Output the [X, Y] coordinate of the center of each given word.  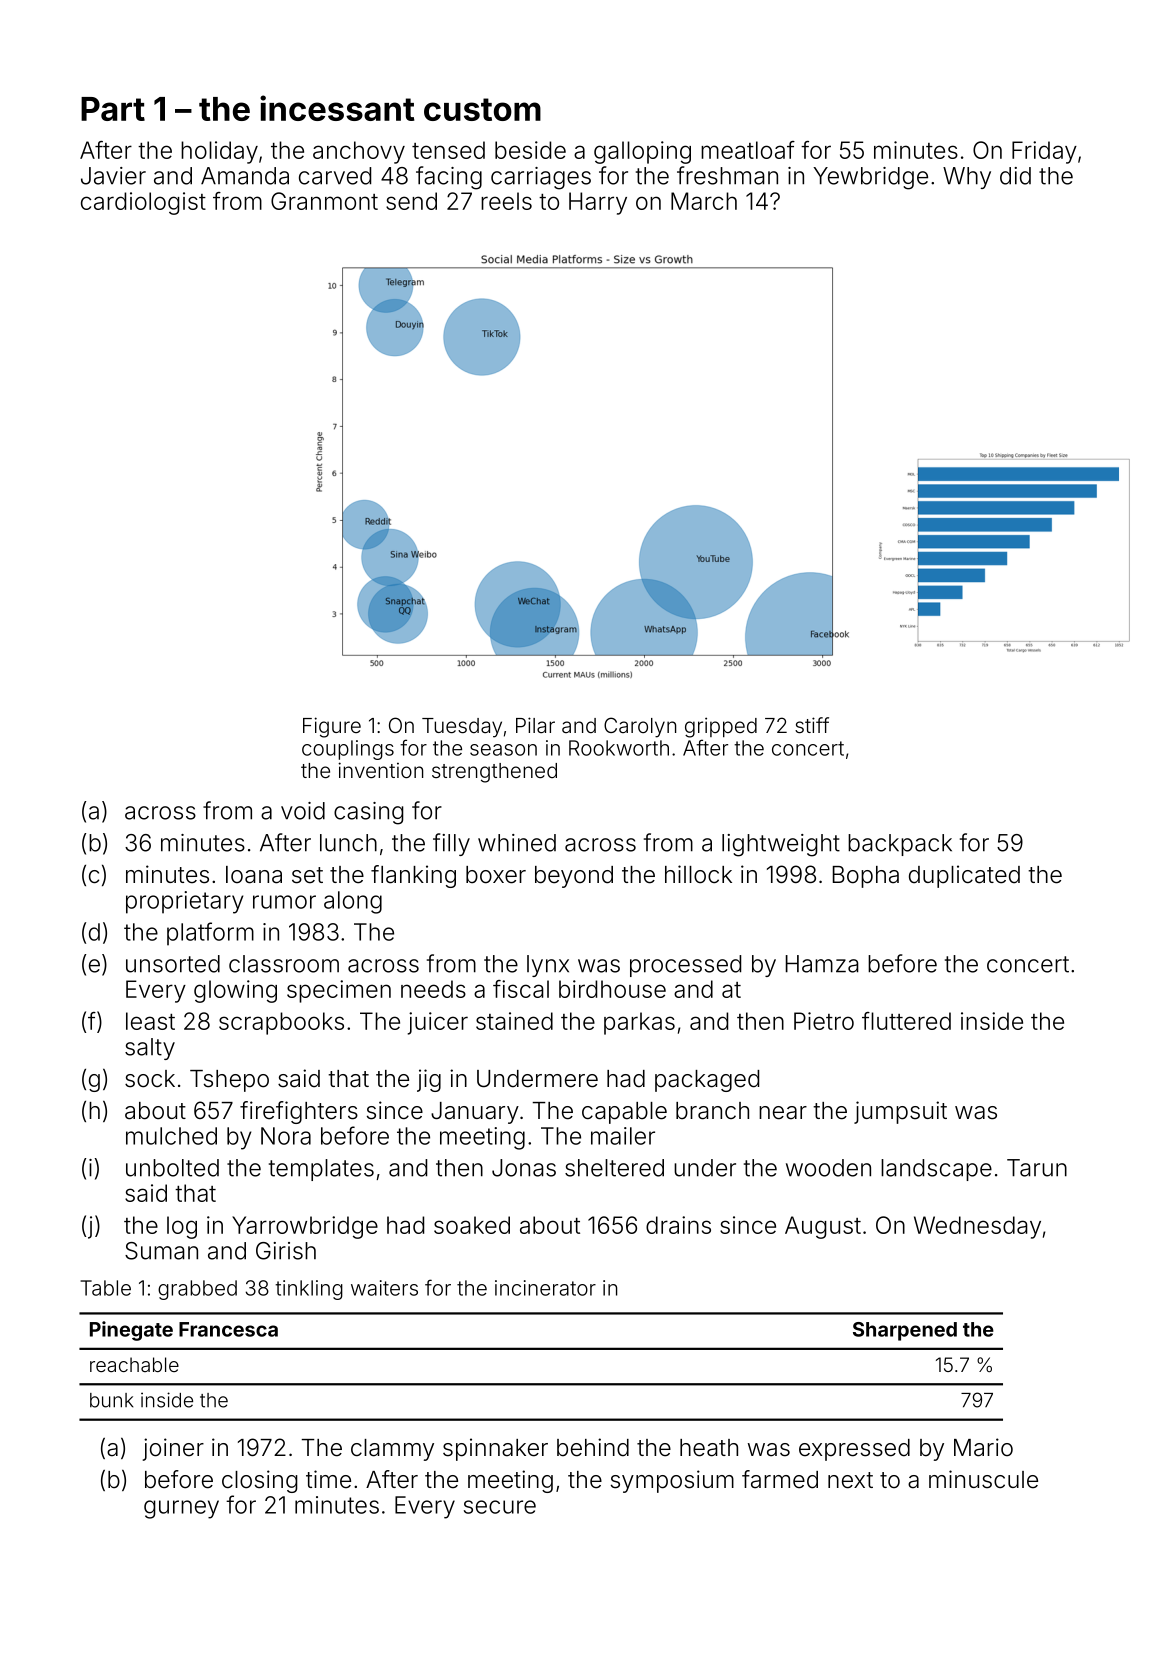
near [783, 1113]
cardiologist [143, 203]
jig [429, 1080]
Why [967, 178]
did [1015, 176]
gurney [181, 1509]
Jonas [524, 1168]
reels [506, 201]
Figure [332, 727]
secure [500, 1507]
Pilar [535, 725]
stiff [812, 725]
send [411, 201]
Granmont [324, 201]
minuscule [983, 1479]
